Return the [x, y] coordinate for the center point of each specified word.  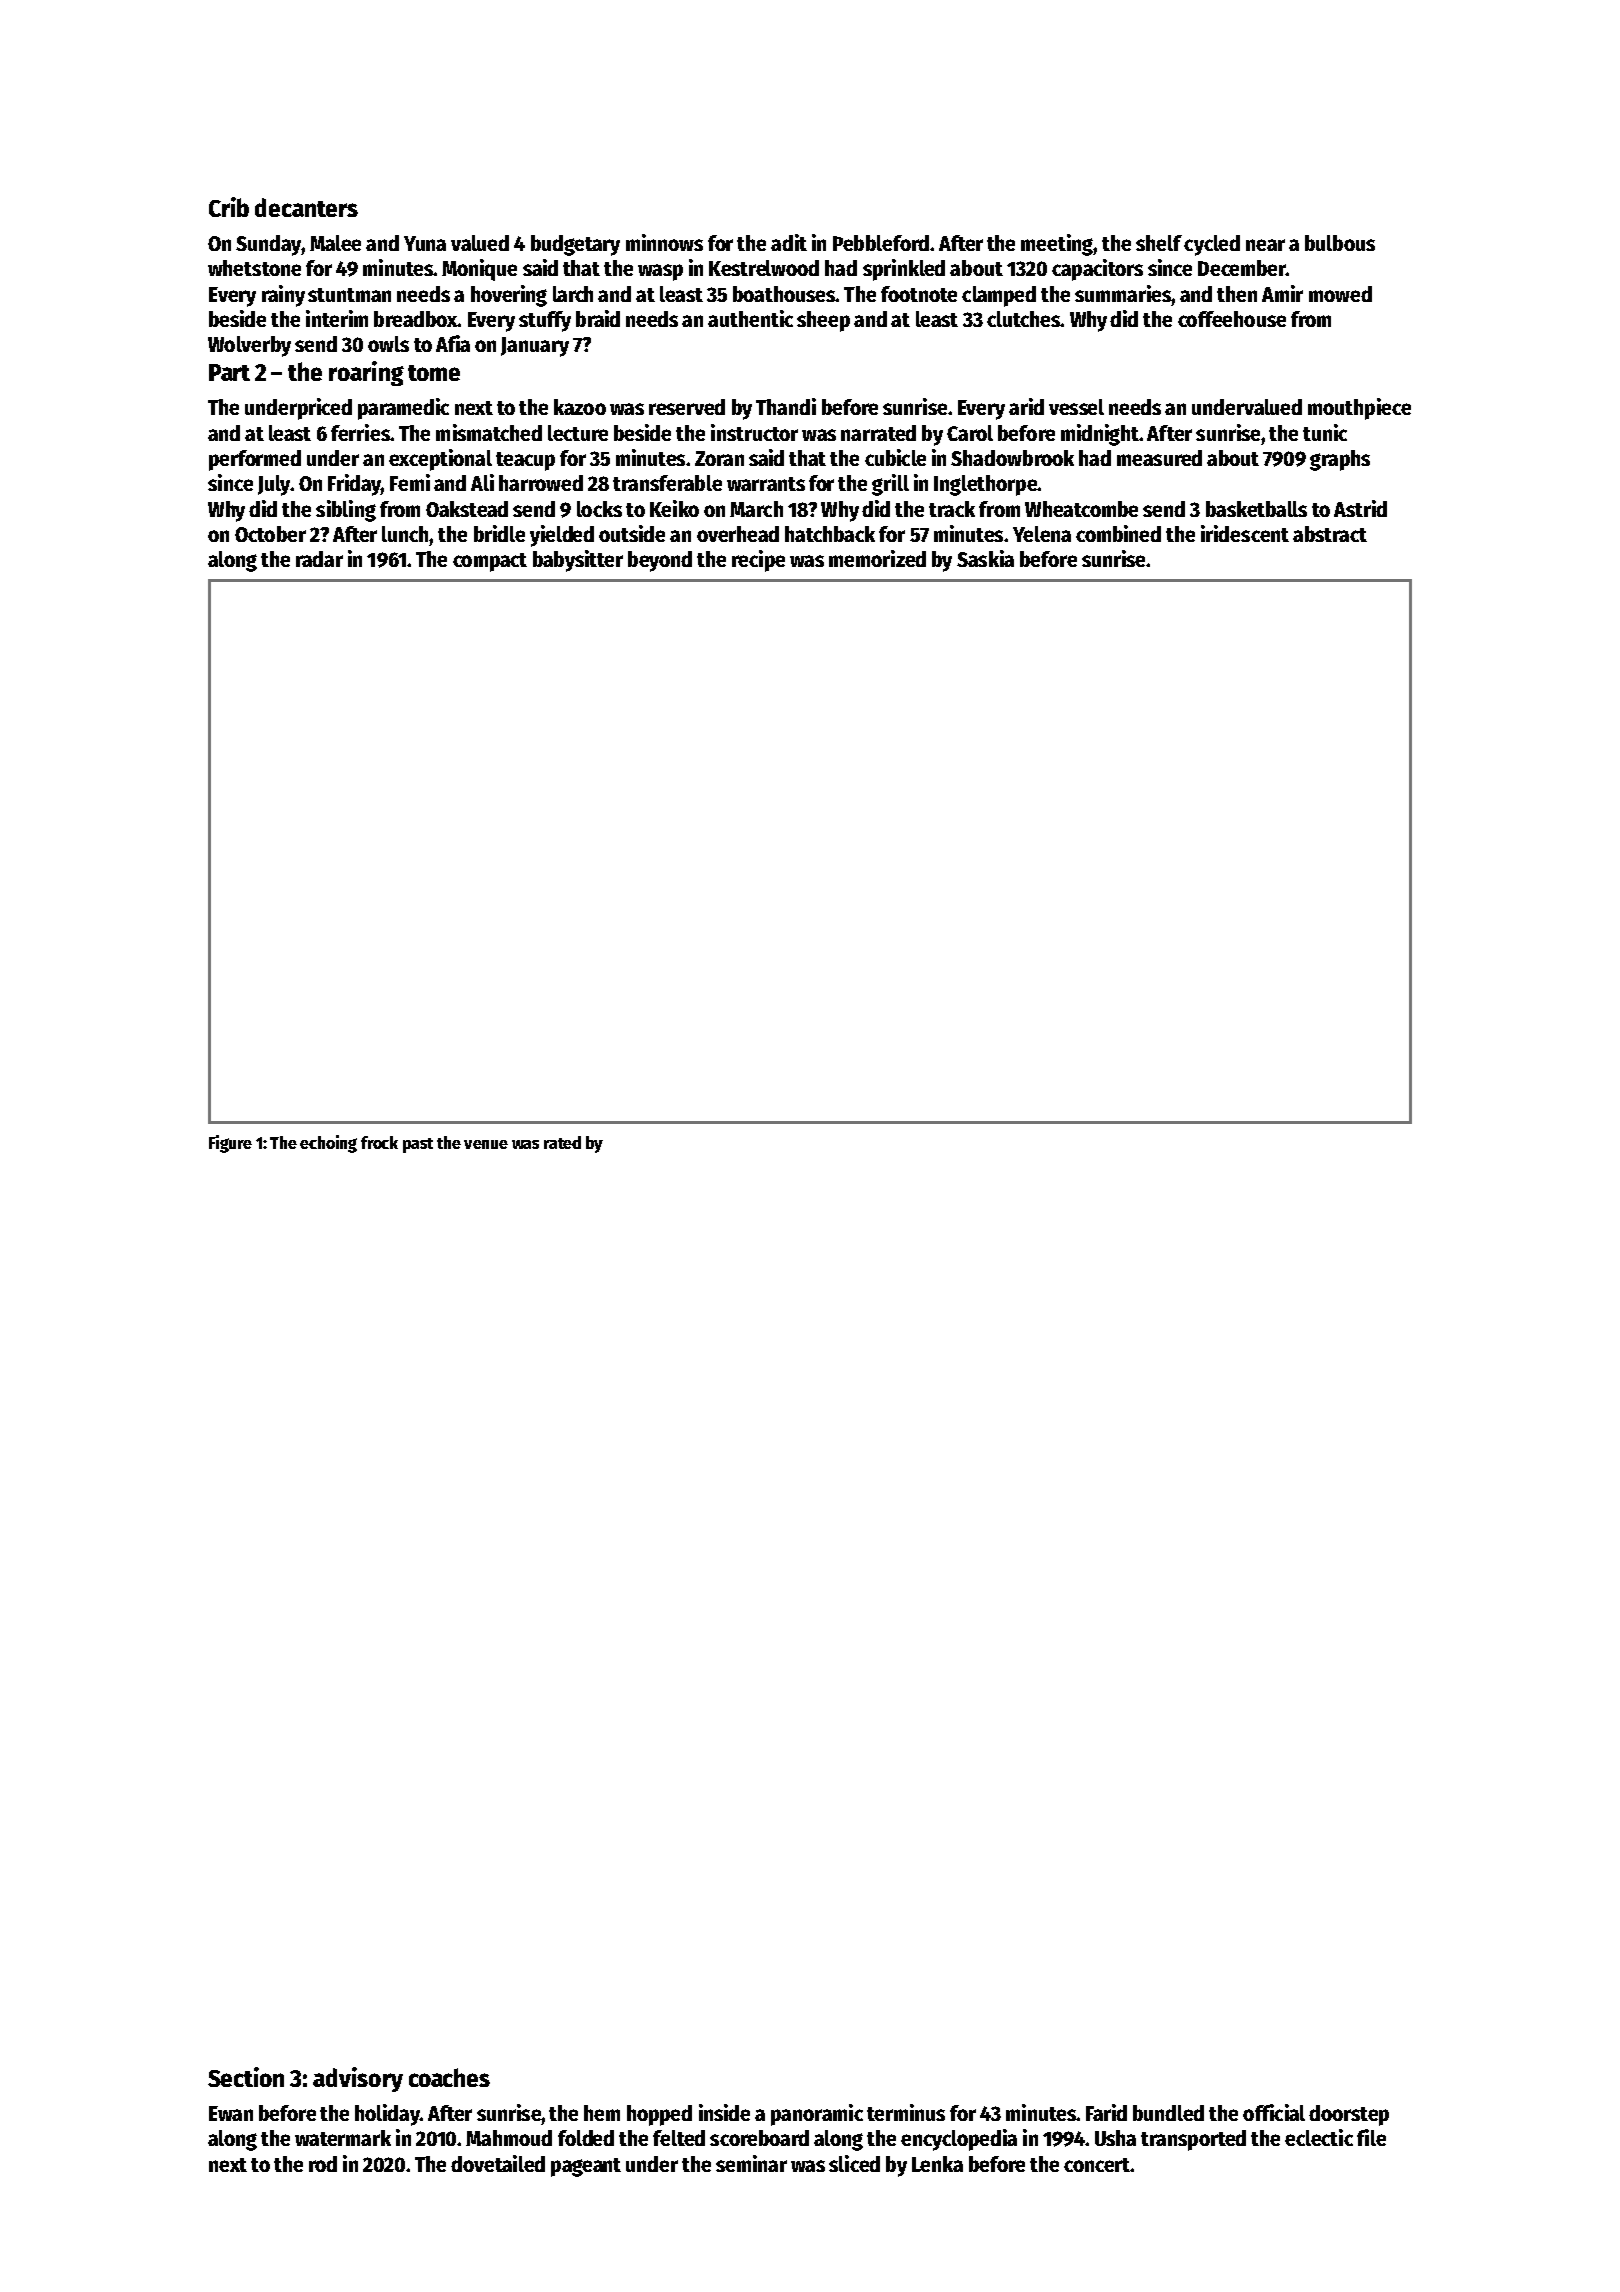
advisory [358, 2079]
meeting [1057, 245]
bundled [1168, 2113]
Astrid [1360, 508]
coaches [449, 2077]
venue [486, 1144]
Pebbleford [881, 243]
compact [490, 562]
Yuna [425, 243]
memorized [877, 558]
